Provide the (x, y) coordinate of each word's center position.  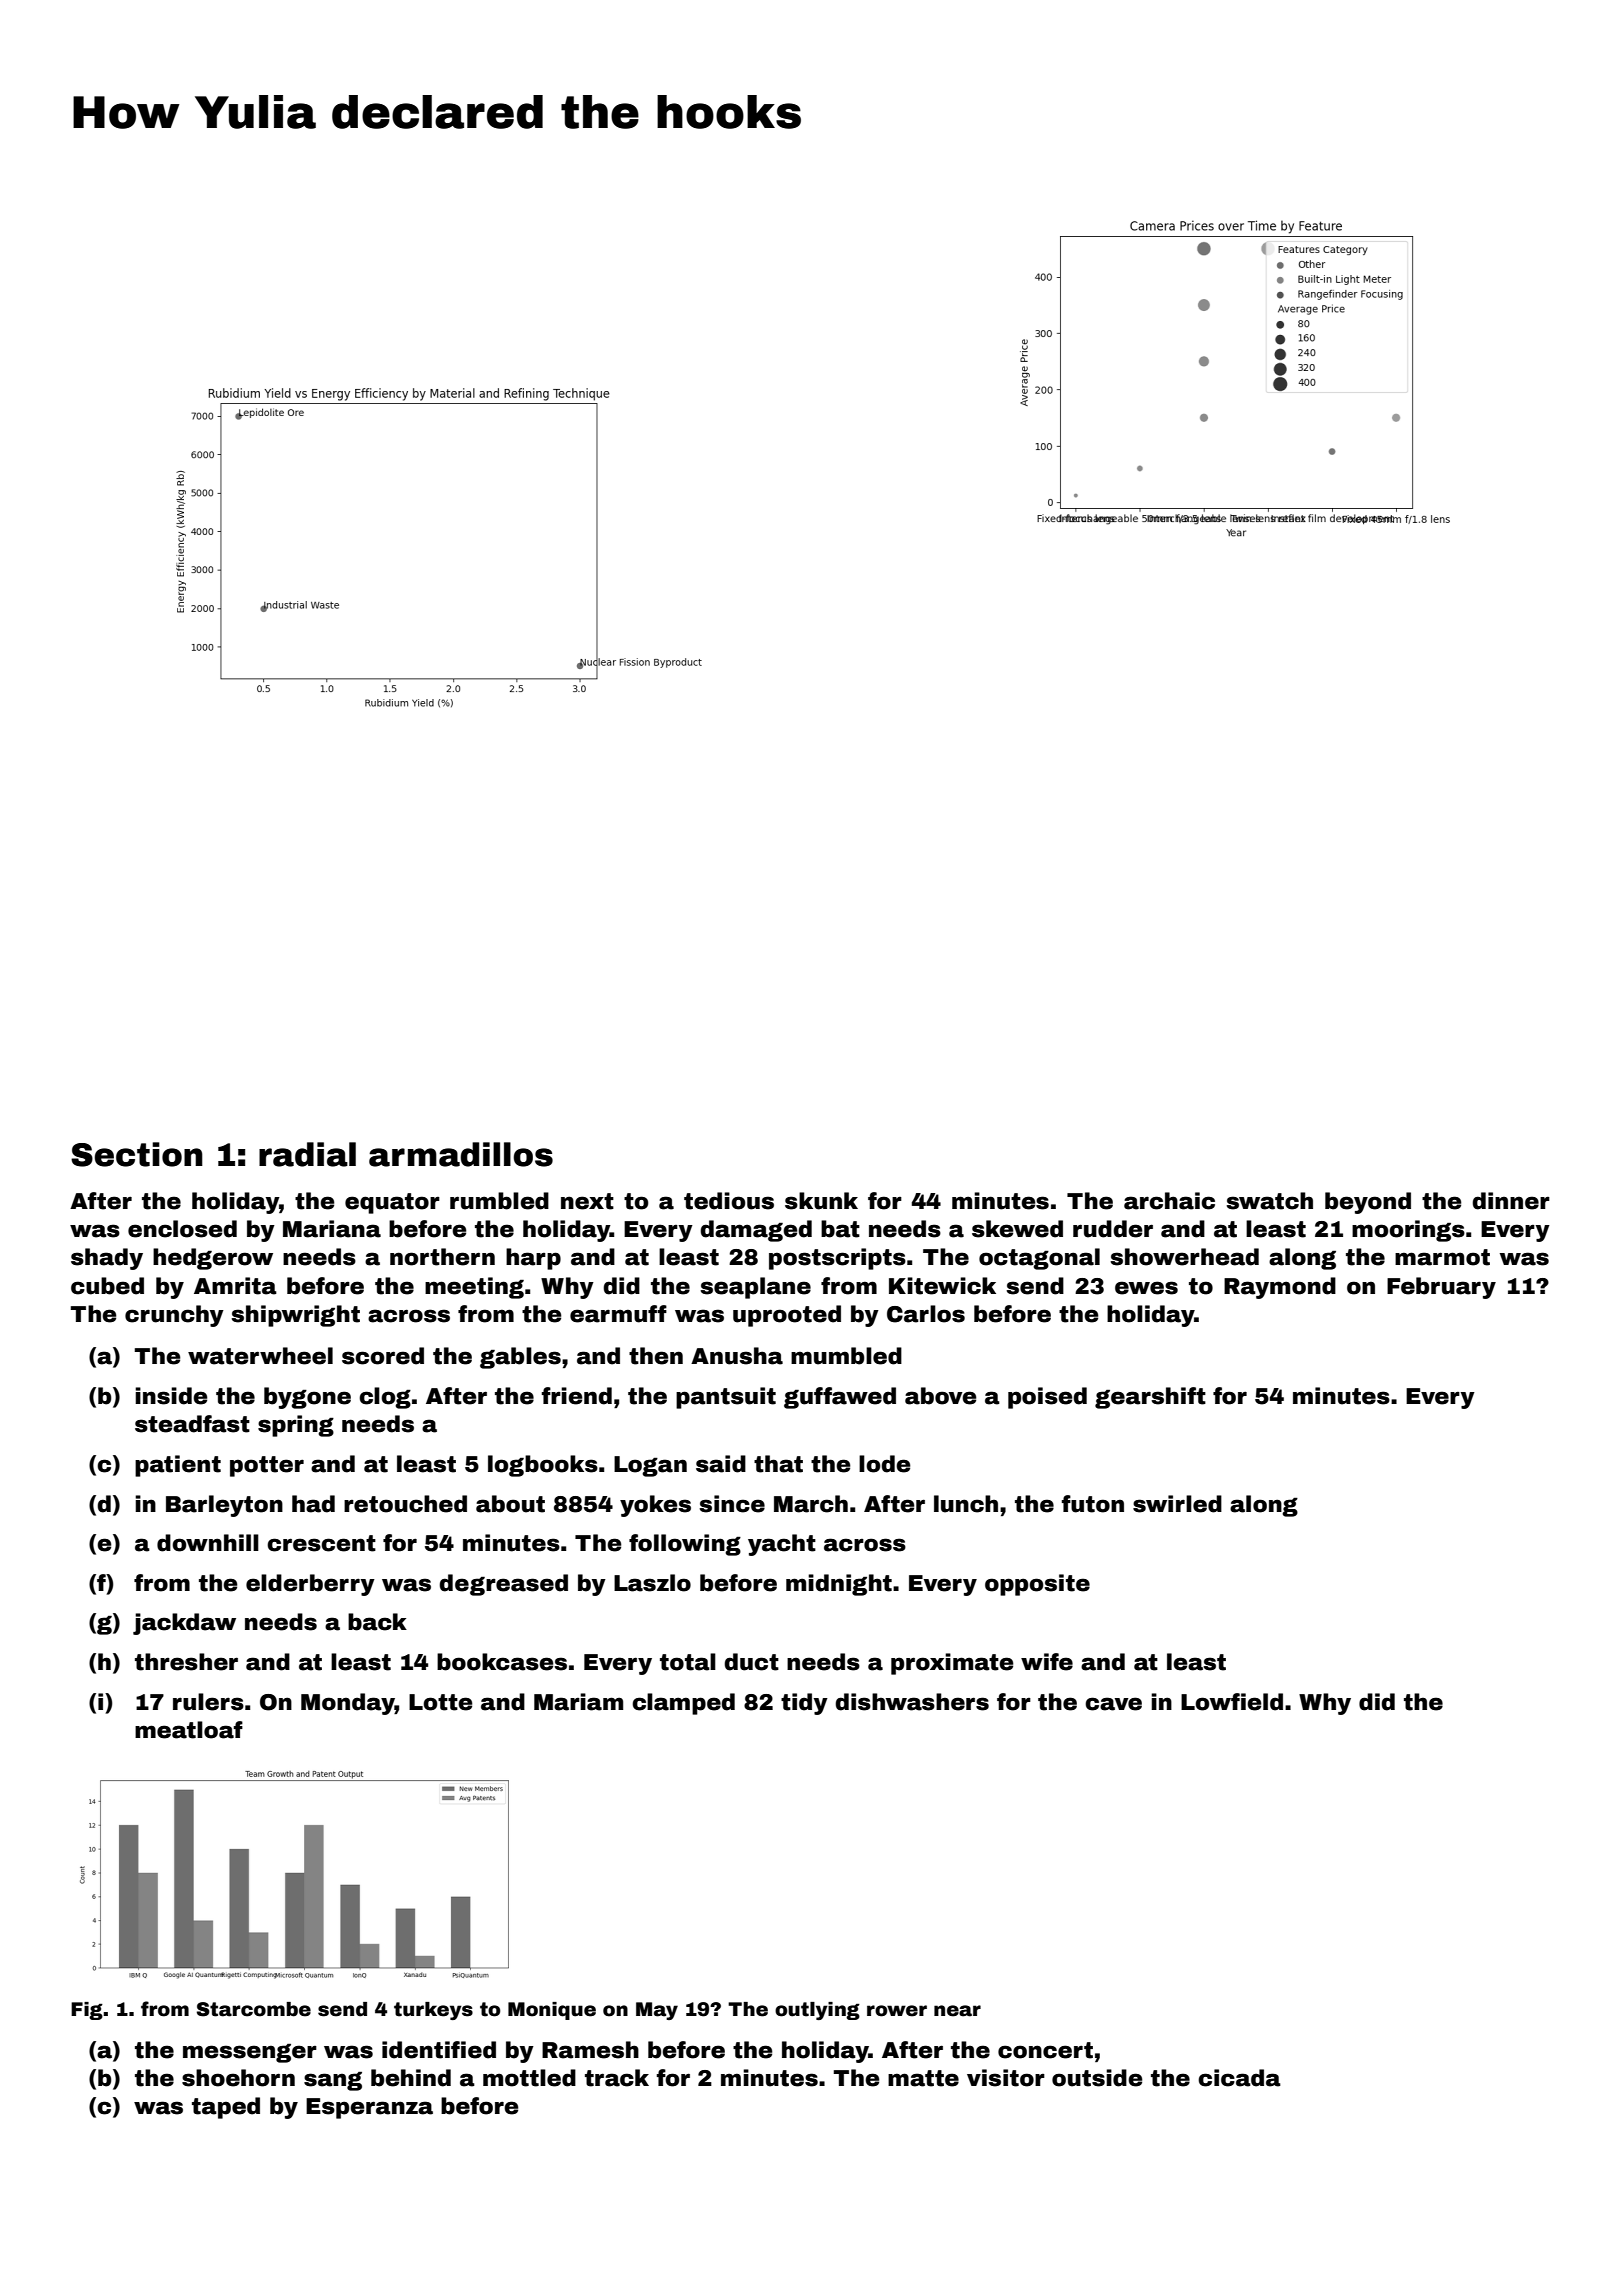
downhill (208, 1543)
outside (1097, 2078)
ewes (1146, 1288)
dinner (1511, 1201)
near (957, 2011)
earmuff (618, 1314)
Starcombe (254, 2009)
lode (884, 1464)
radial (307, 1154)
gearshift (1150, 1398)
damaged (756, 1231)
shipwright (295, 1316)
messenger (250, 2053)
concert (1045, 2050)
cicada (1239, 2078)
